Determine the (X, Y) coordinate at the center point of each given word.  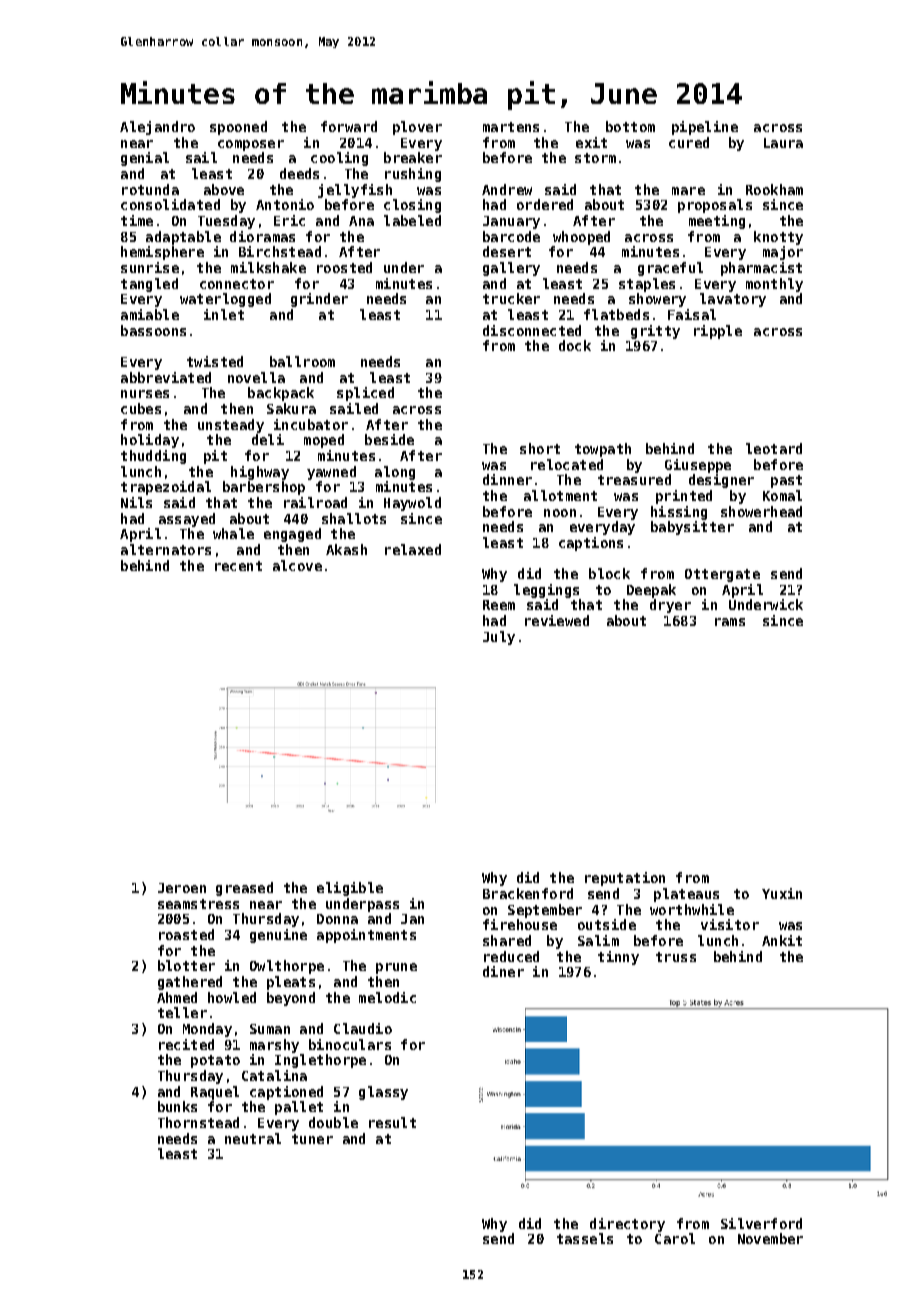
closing (412, 206)
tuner (312, 1139)
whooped (581, 238)
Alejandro (157, 128)
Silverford (761, 1223)
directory (627, 1225)
